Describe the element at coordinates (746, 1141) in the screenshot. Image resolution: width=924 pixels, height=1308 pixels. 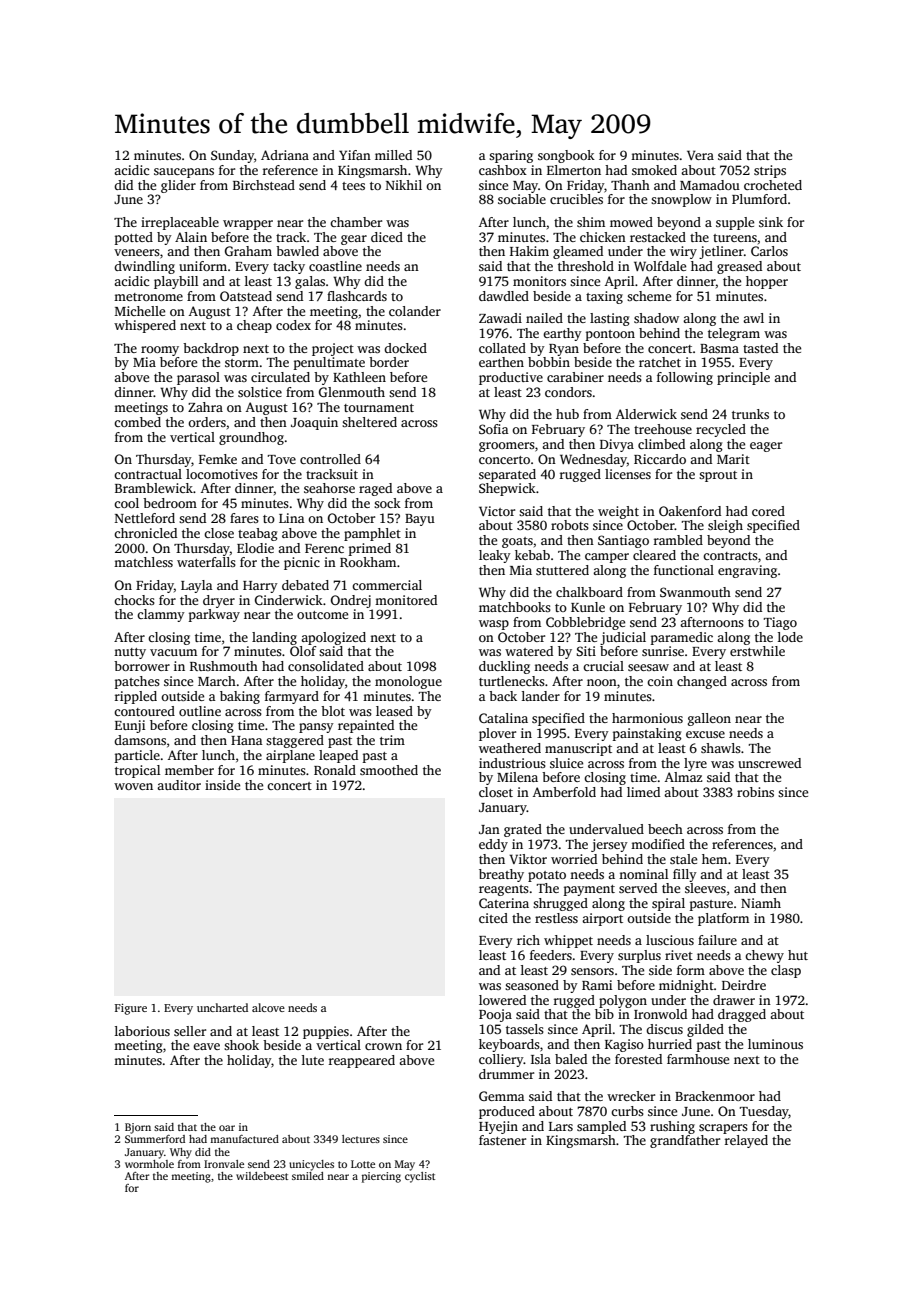
I see `relayed` at that location.
